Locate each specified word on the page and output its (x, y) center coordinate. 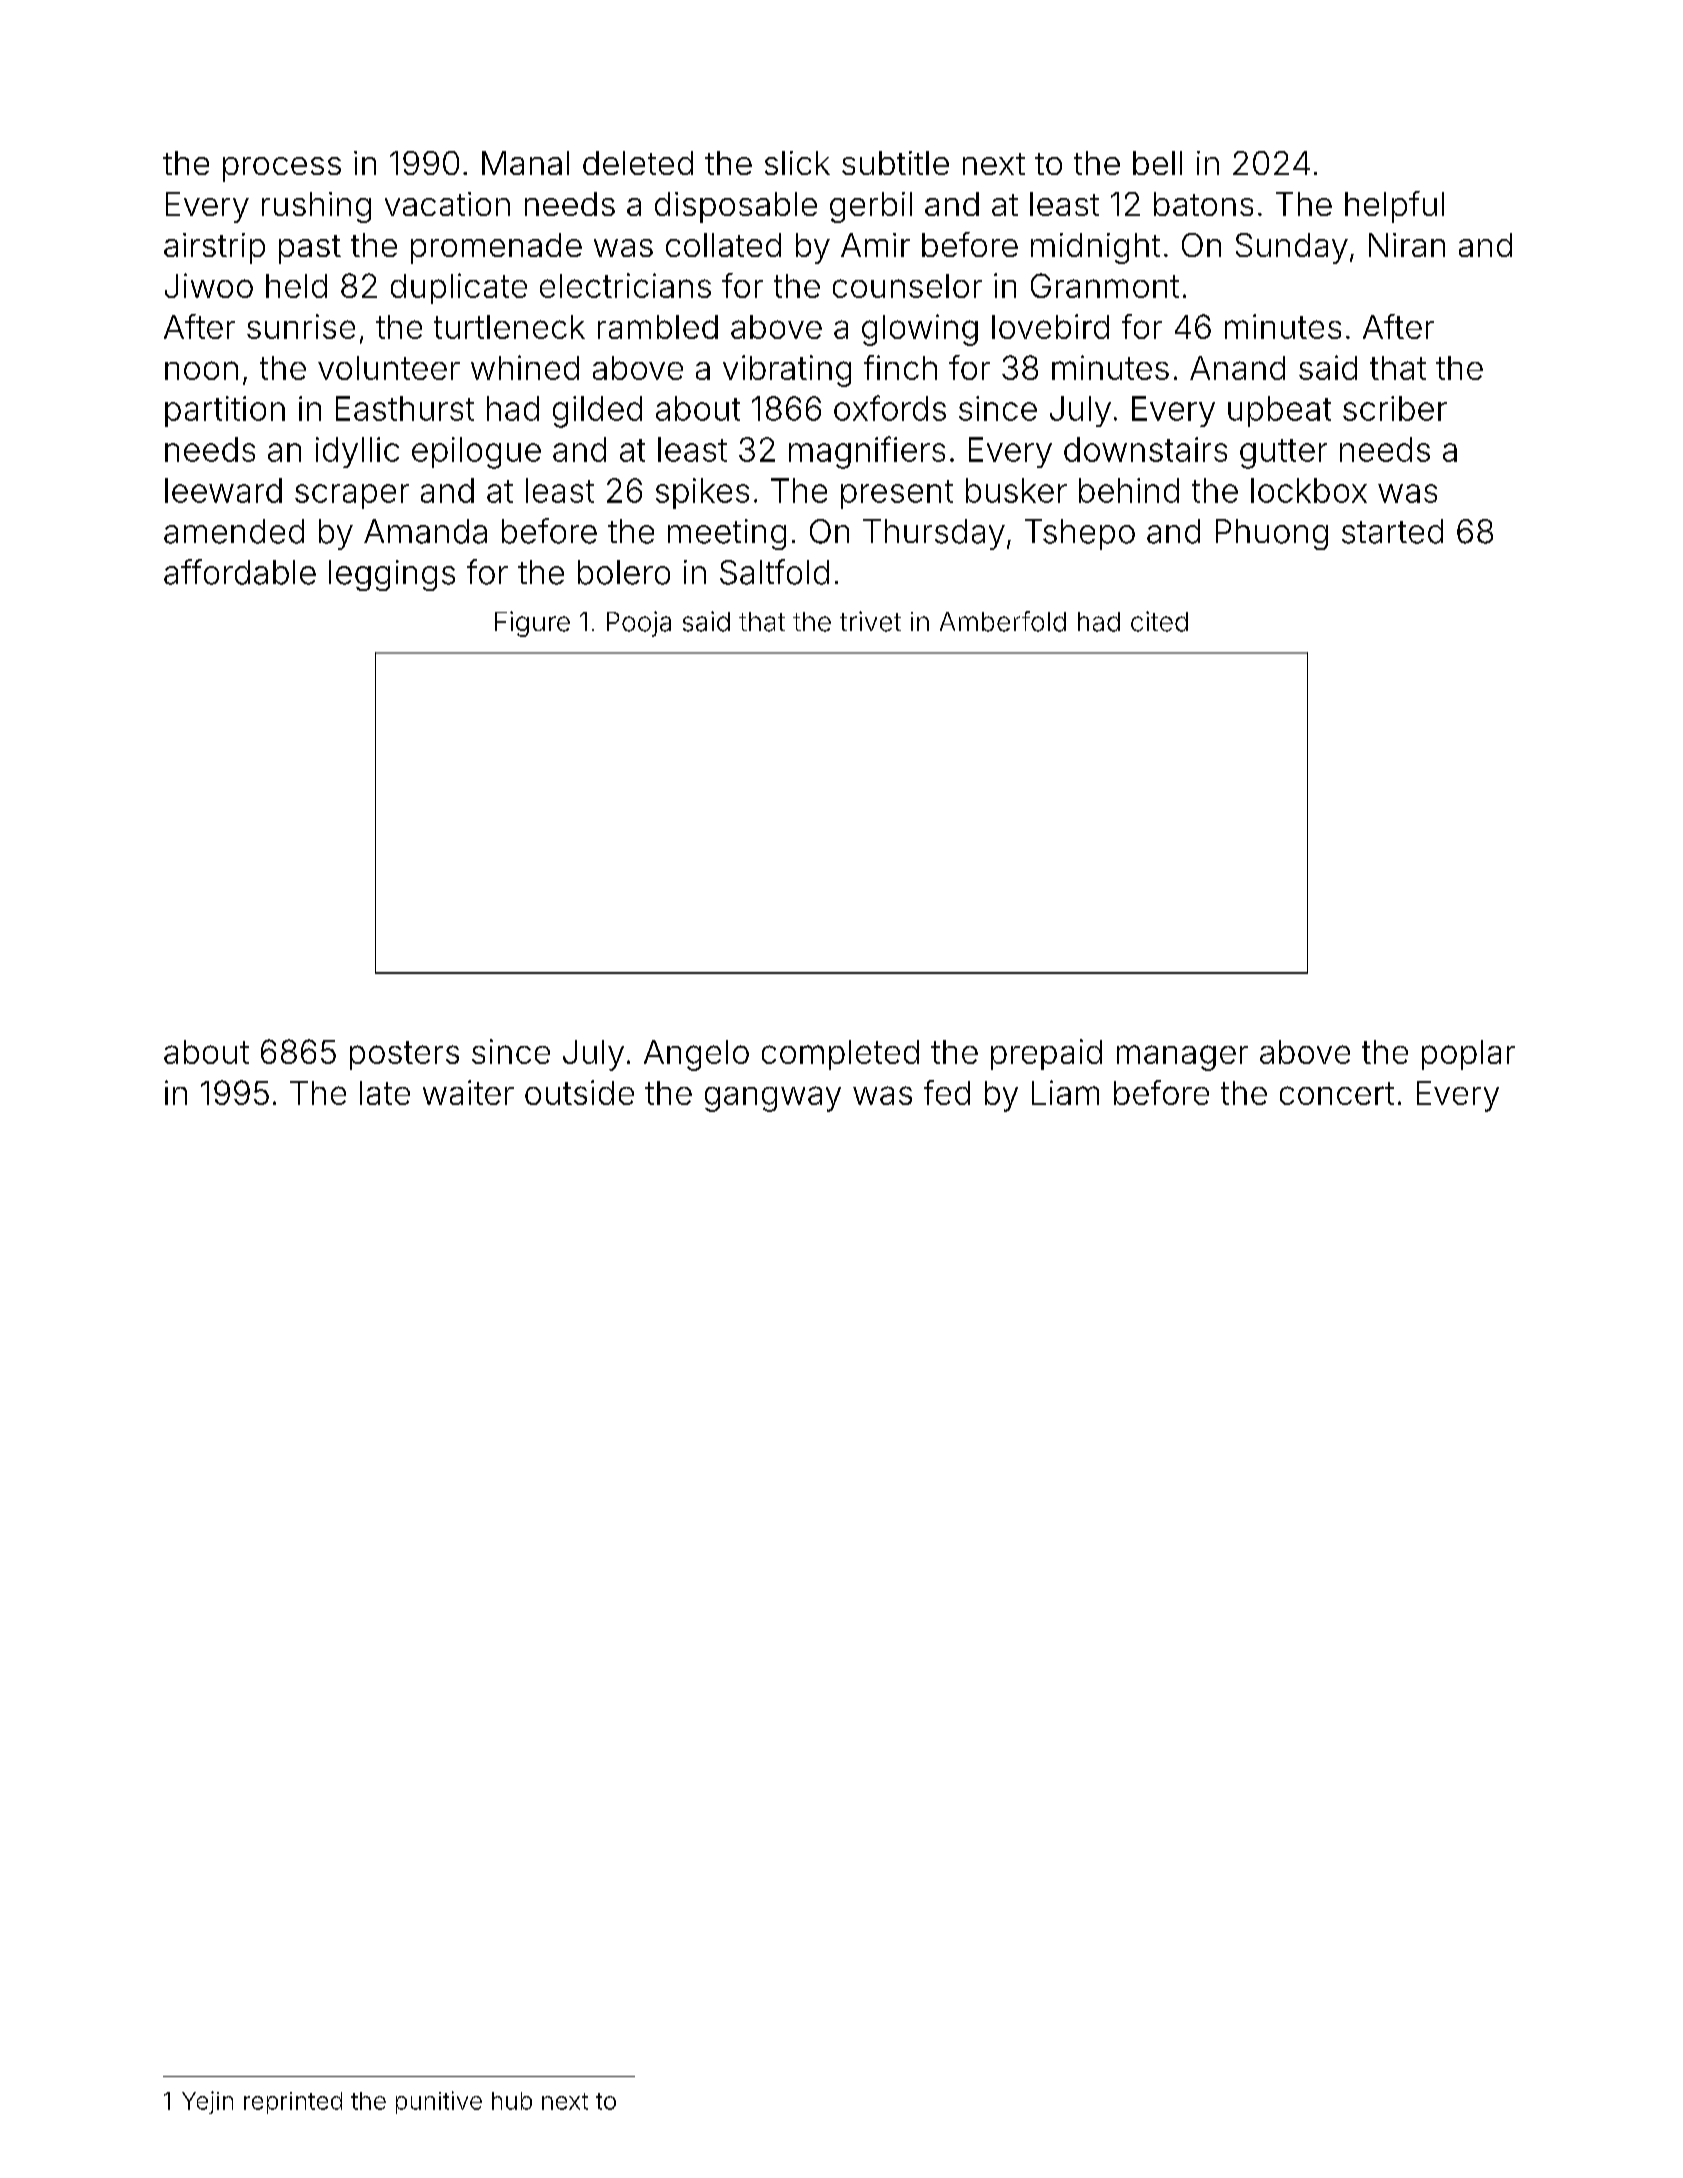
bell (1157, 163)
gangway (773, 1099)
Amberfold (1003, 621)
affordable (240, 572)
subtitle (895, 163)
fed (947, 1092)
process (282, 169)
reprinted (293, 2103)
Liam (1065, 1092)
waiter (468, 1092)
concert (1337, 1093)
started (1392, 531)
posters (404, 1055)
